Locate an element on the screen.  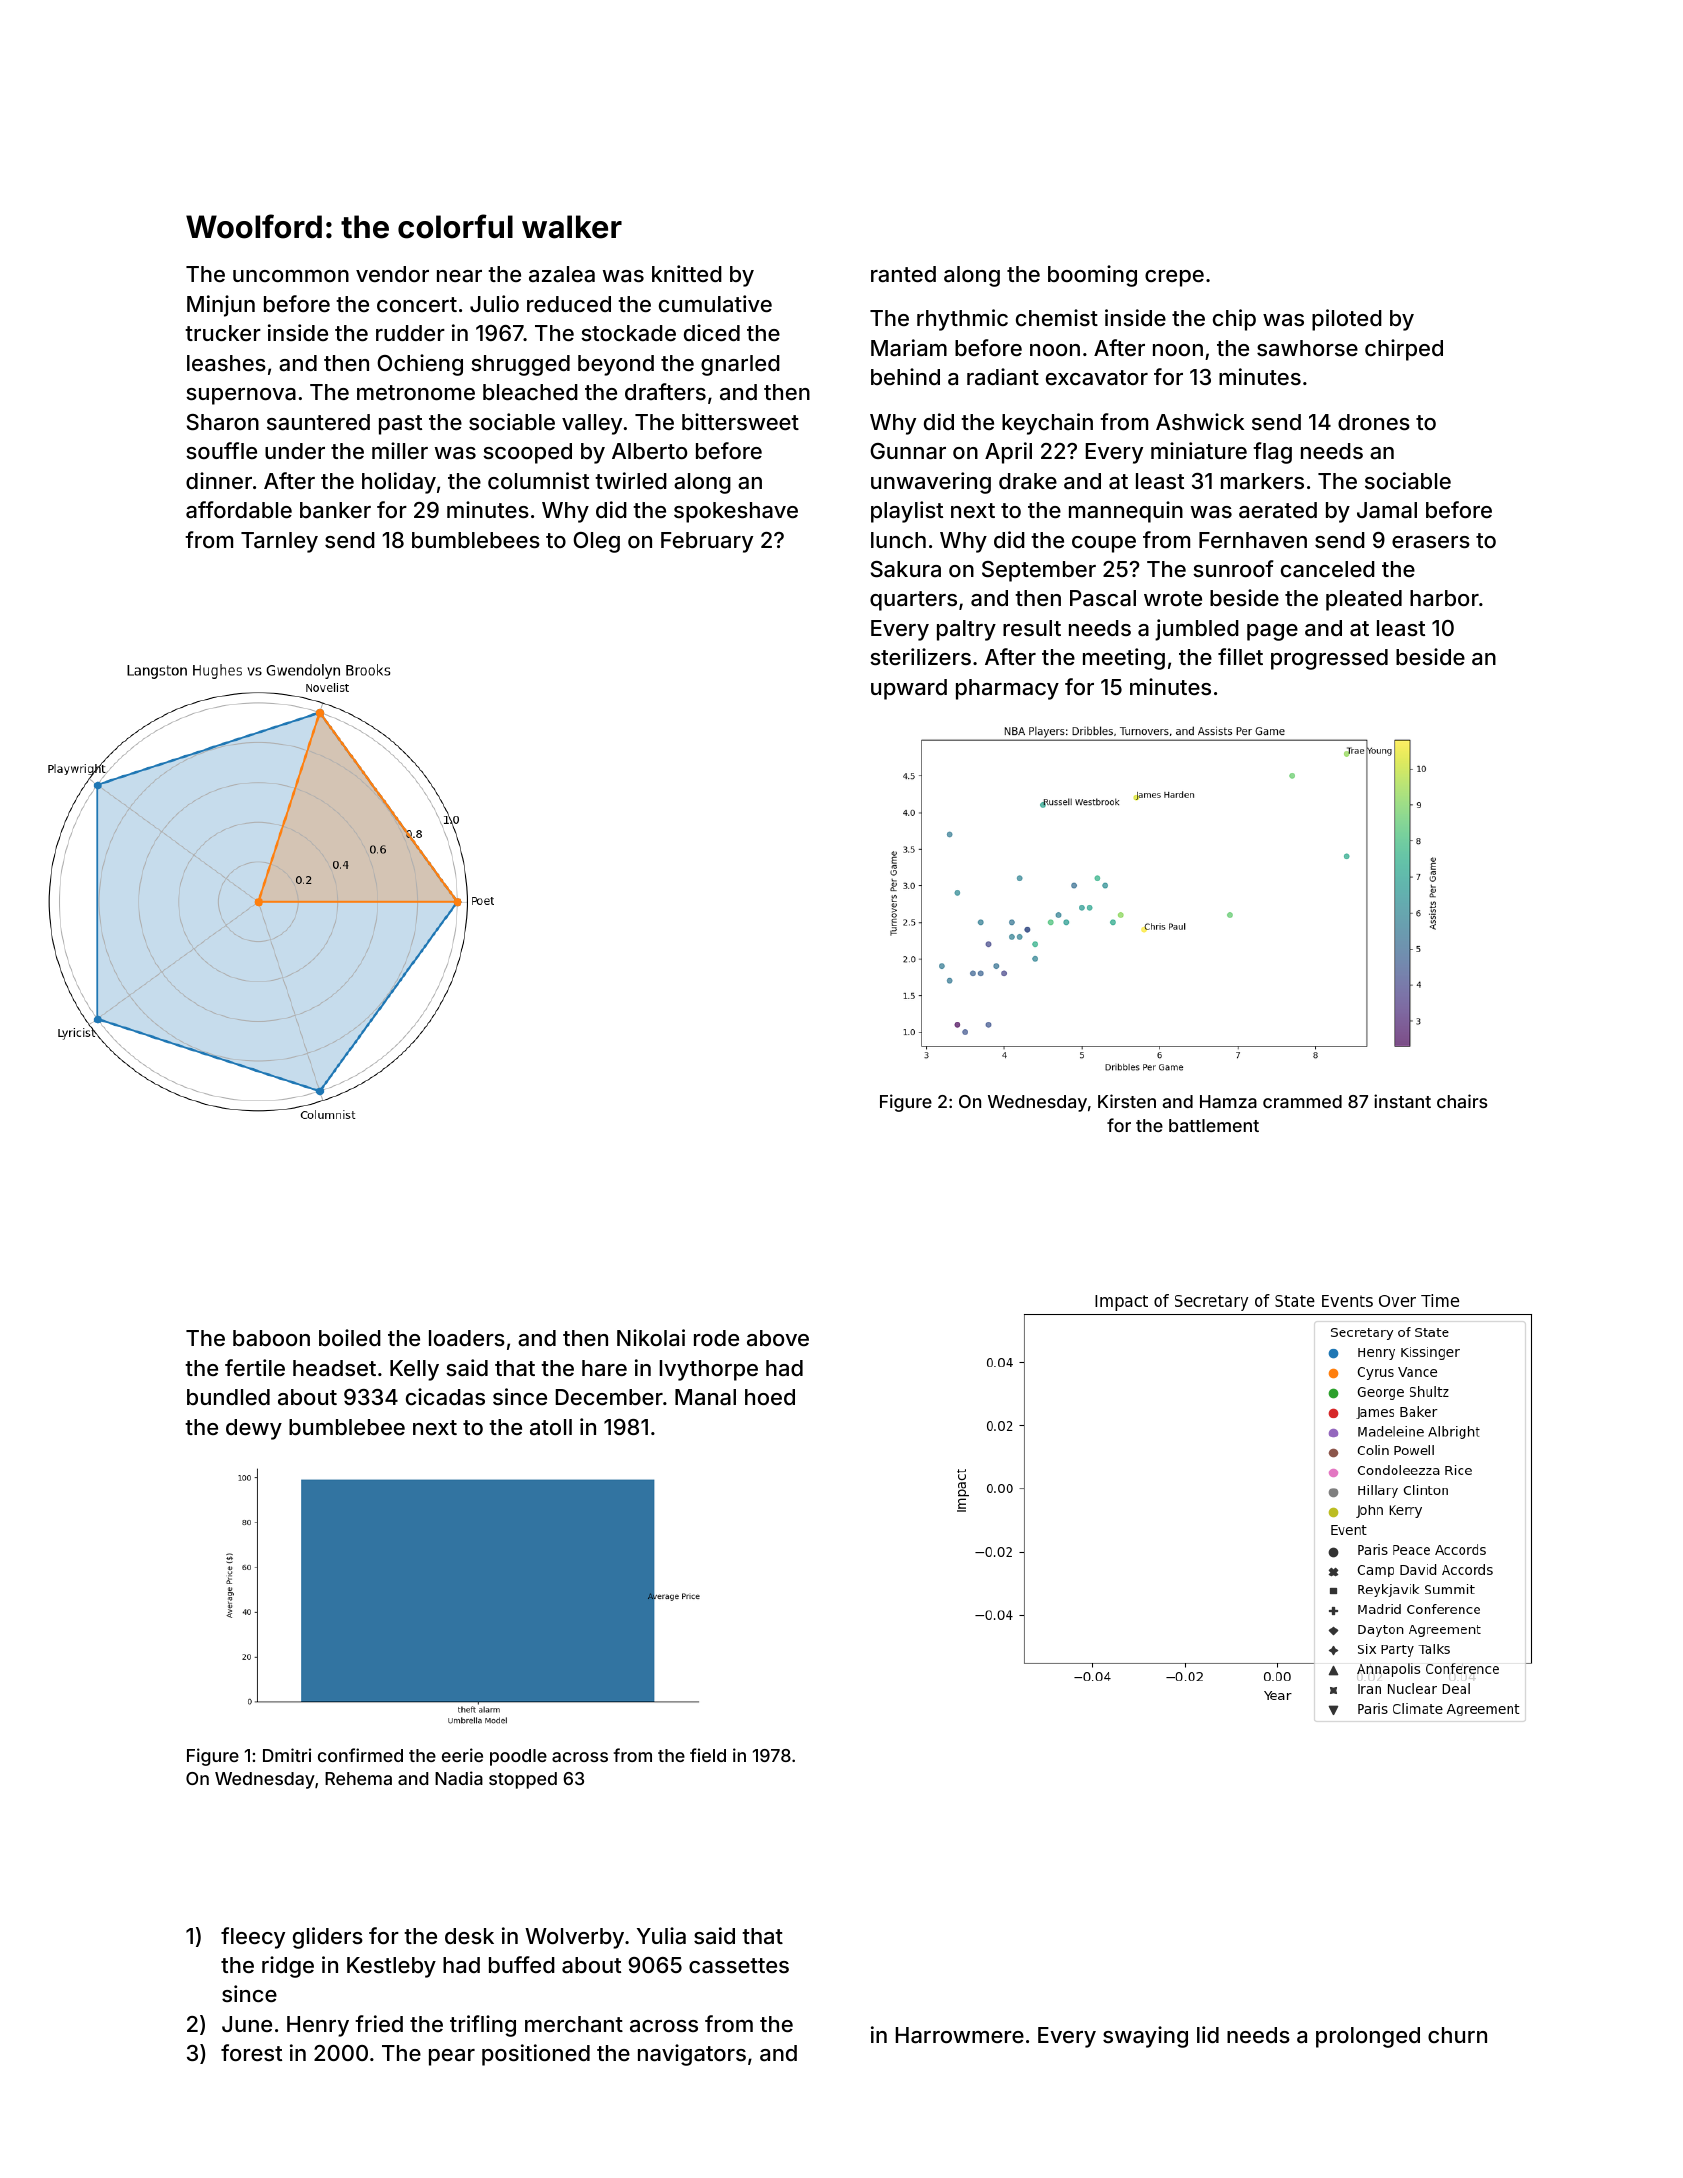
Jamal is located at coordinates (1387, 510).
